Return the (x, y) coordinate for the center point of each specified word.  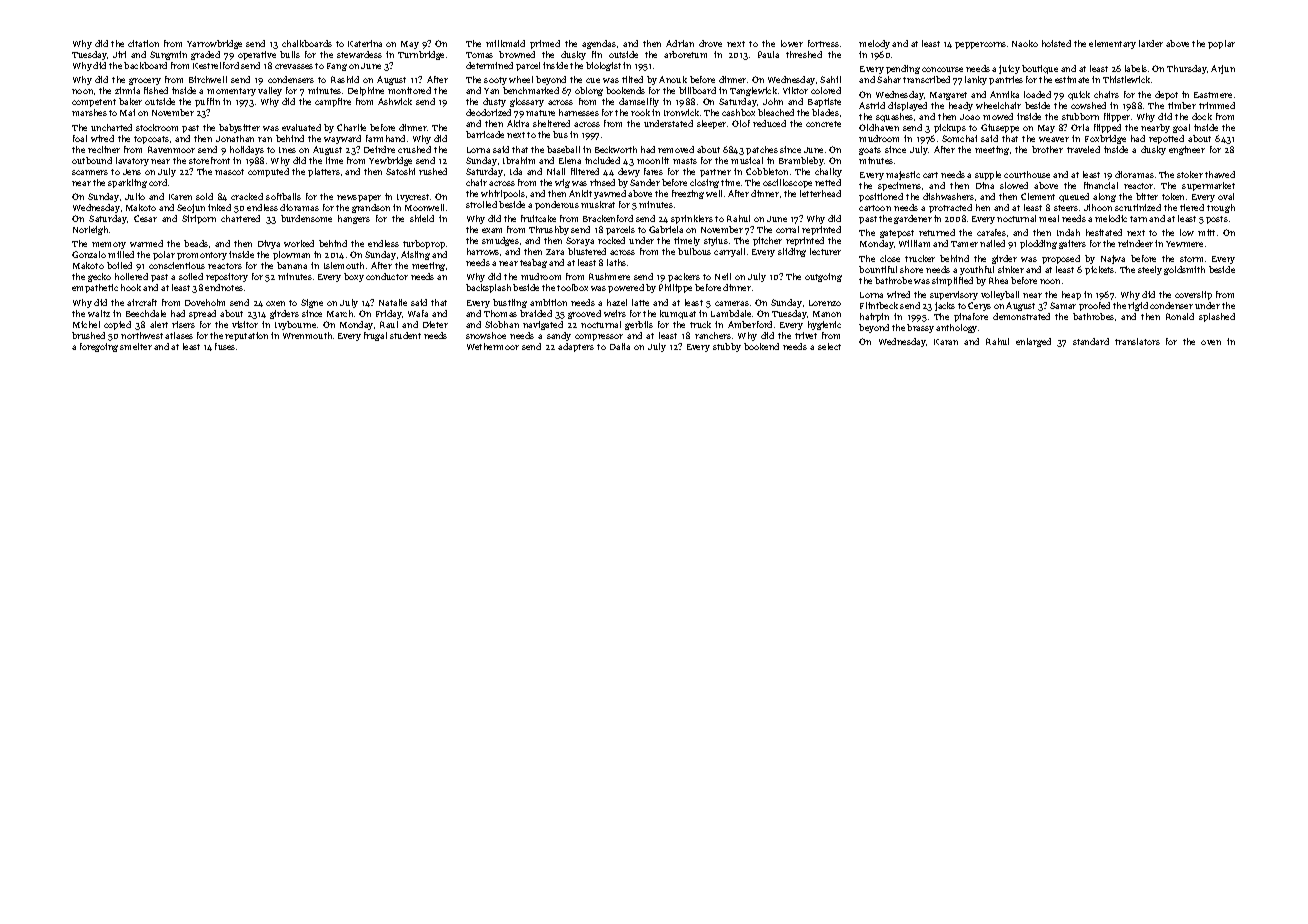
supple (988, 175)
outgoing (823, 277)
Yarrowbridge (214, 44)
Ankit (580, 193)
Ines (287, 150)
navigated (543, 325)
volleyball (1000, 295)
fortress (823, 43)
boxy (354, 277)
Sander (645, 182)
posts (1217, 220)
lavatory (132, 161)
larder (1151, 43)
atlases (179, 335)
